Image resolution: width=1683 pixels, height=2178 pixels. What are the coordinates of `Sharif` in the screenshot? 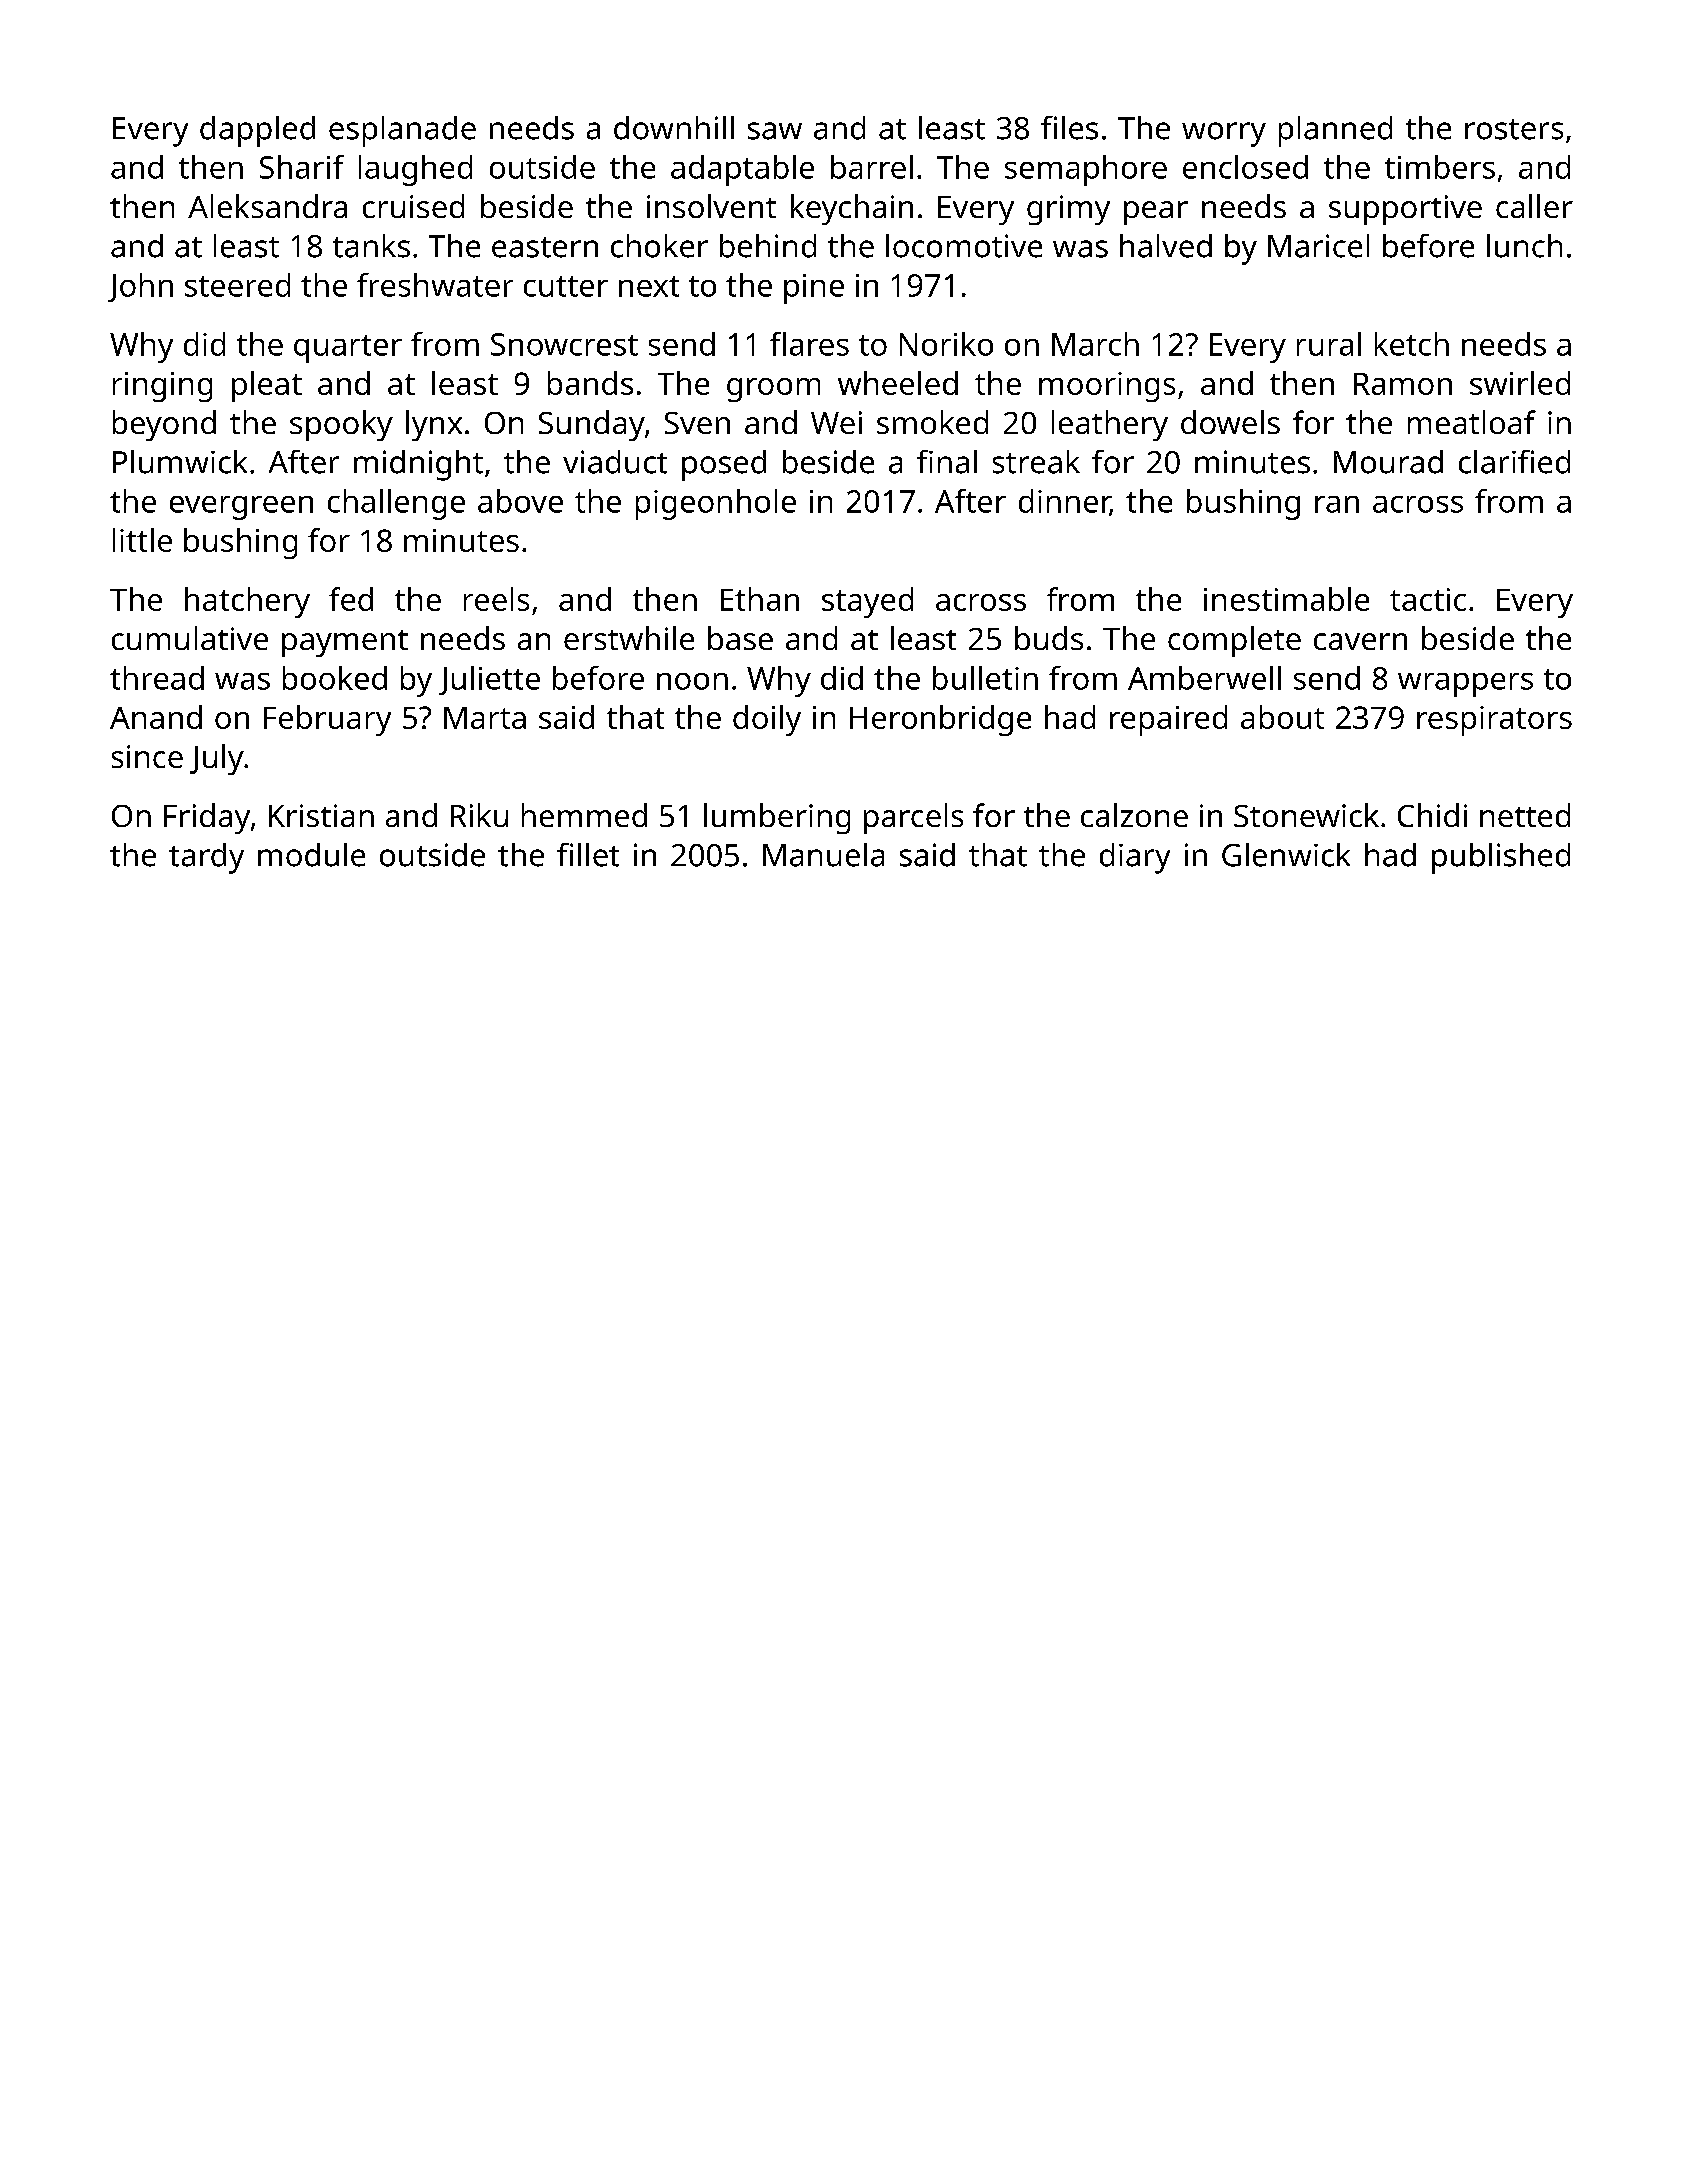 It's located at (302, 167).
